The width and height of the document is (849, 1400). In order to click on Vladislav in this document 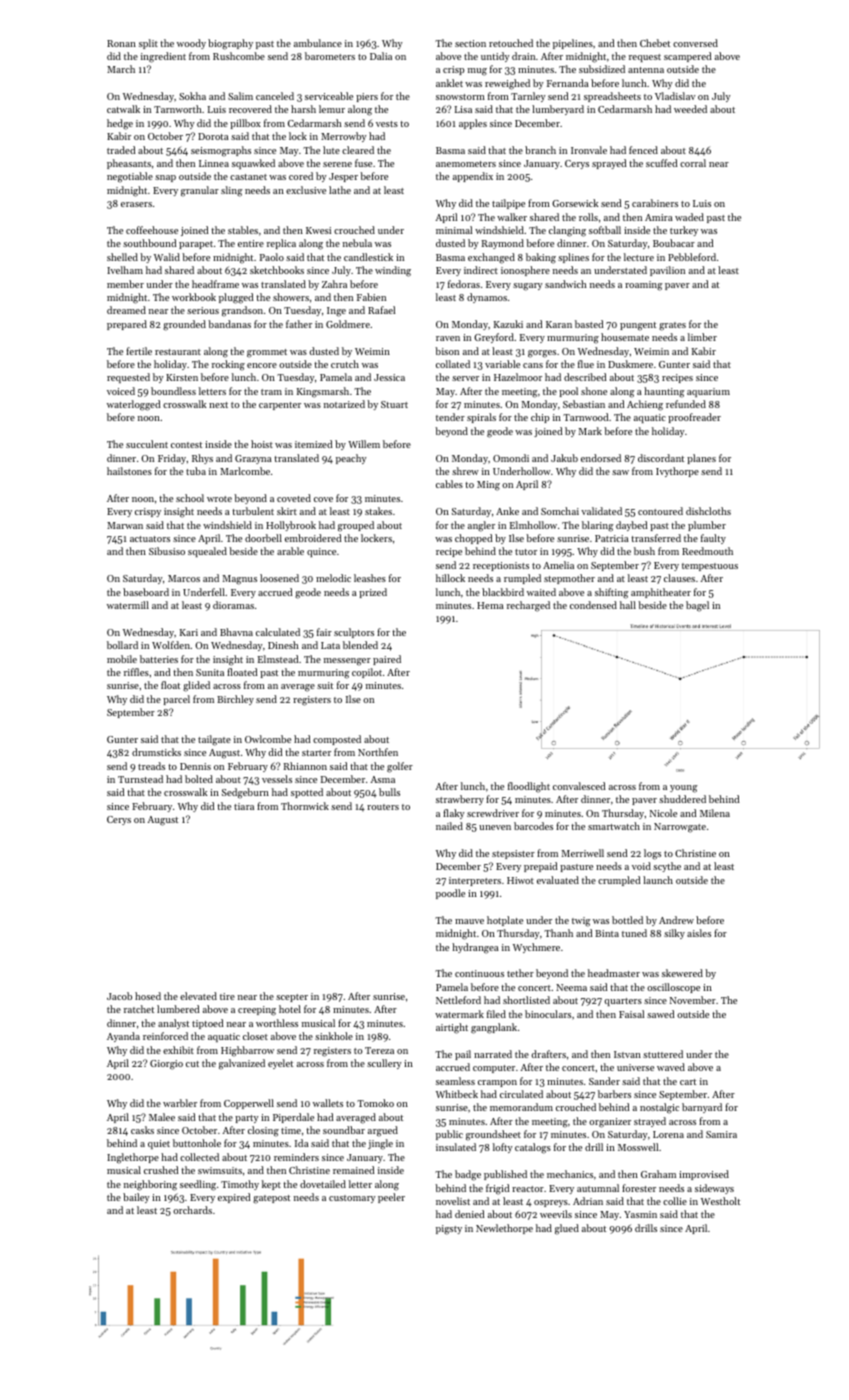, I will do `click(675, 96)`.
